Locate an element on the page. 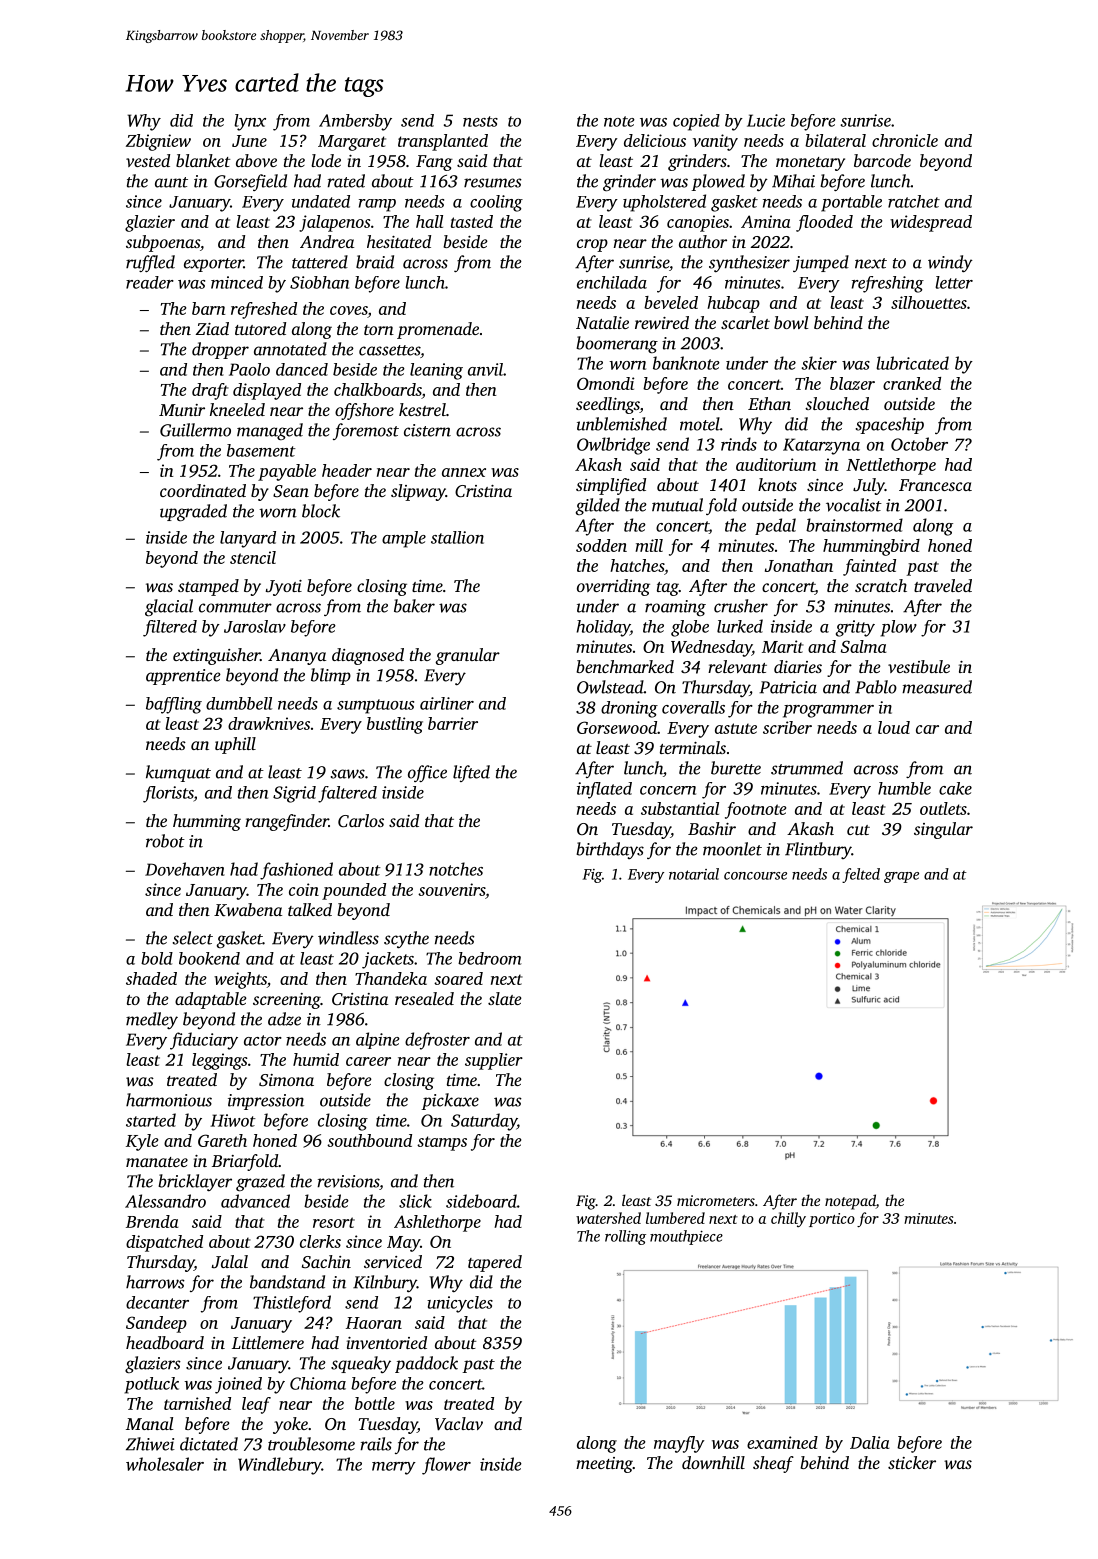 Image resolution: width=1098 pixels, height=1559 pixels. Amina is located at coordinates (766, 221).
